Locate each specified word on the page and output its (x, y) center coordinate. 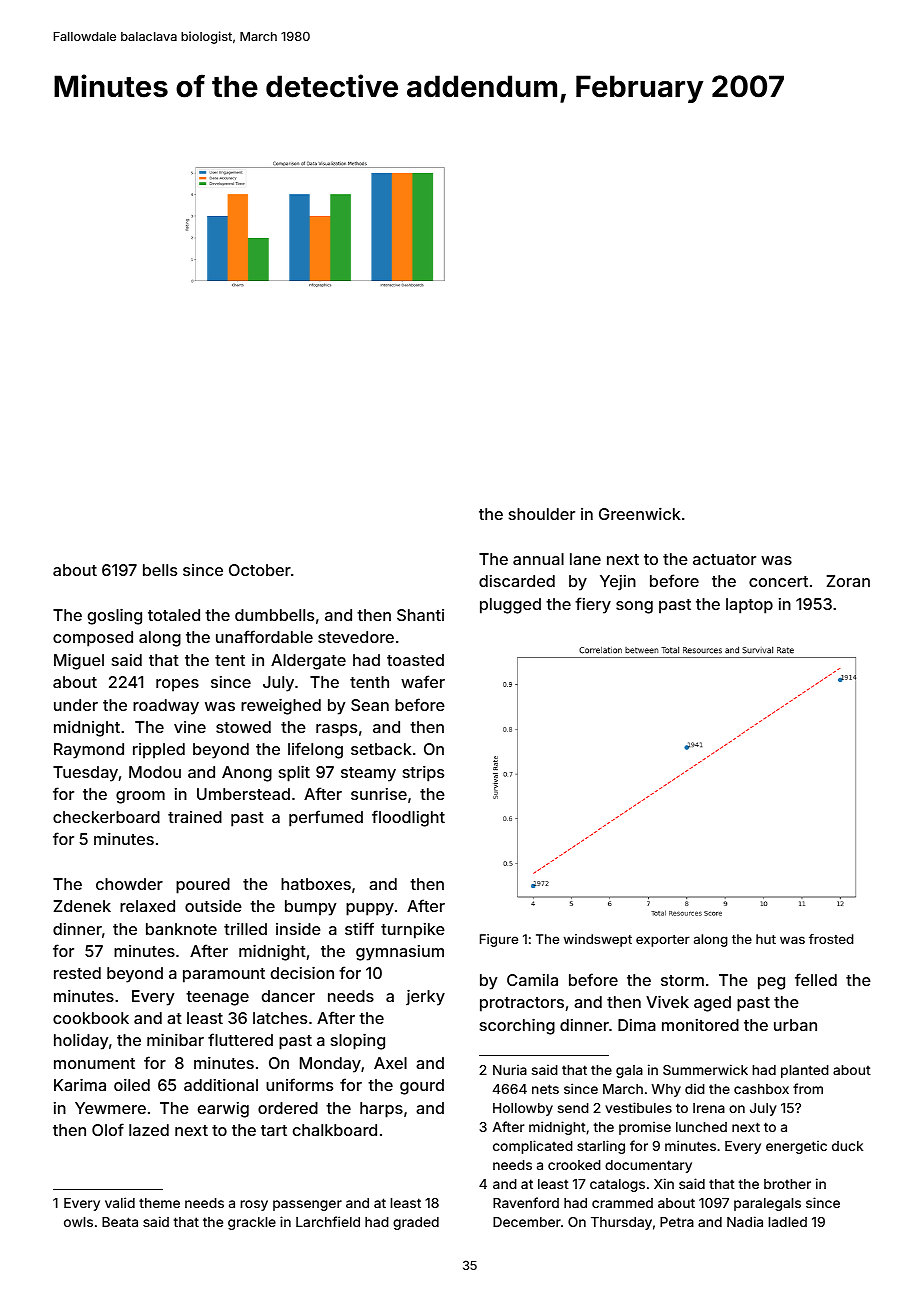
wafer (423, 681)
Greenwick (640, 514)
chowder (129, 884)
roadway (166, 707)
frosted (831, 939)
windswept (598, 940)
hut (766, 939)
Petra (677, 1222)
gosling (115, 617)
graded (416, 1223)
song (634, 607)
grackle (252, 1223)
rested (77, 973)
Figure (499, 940)
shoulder (542, 514)
